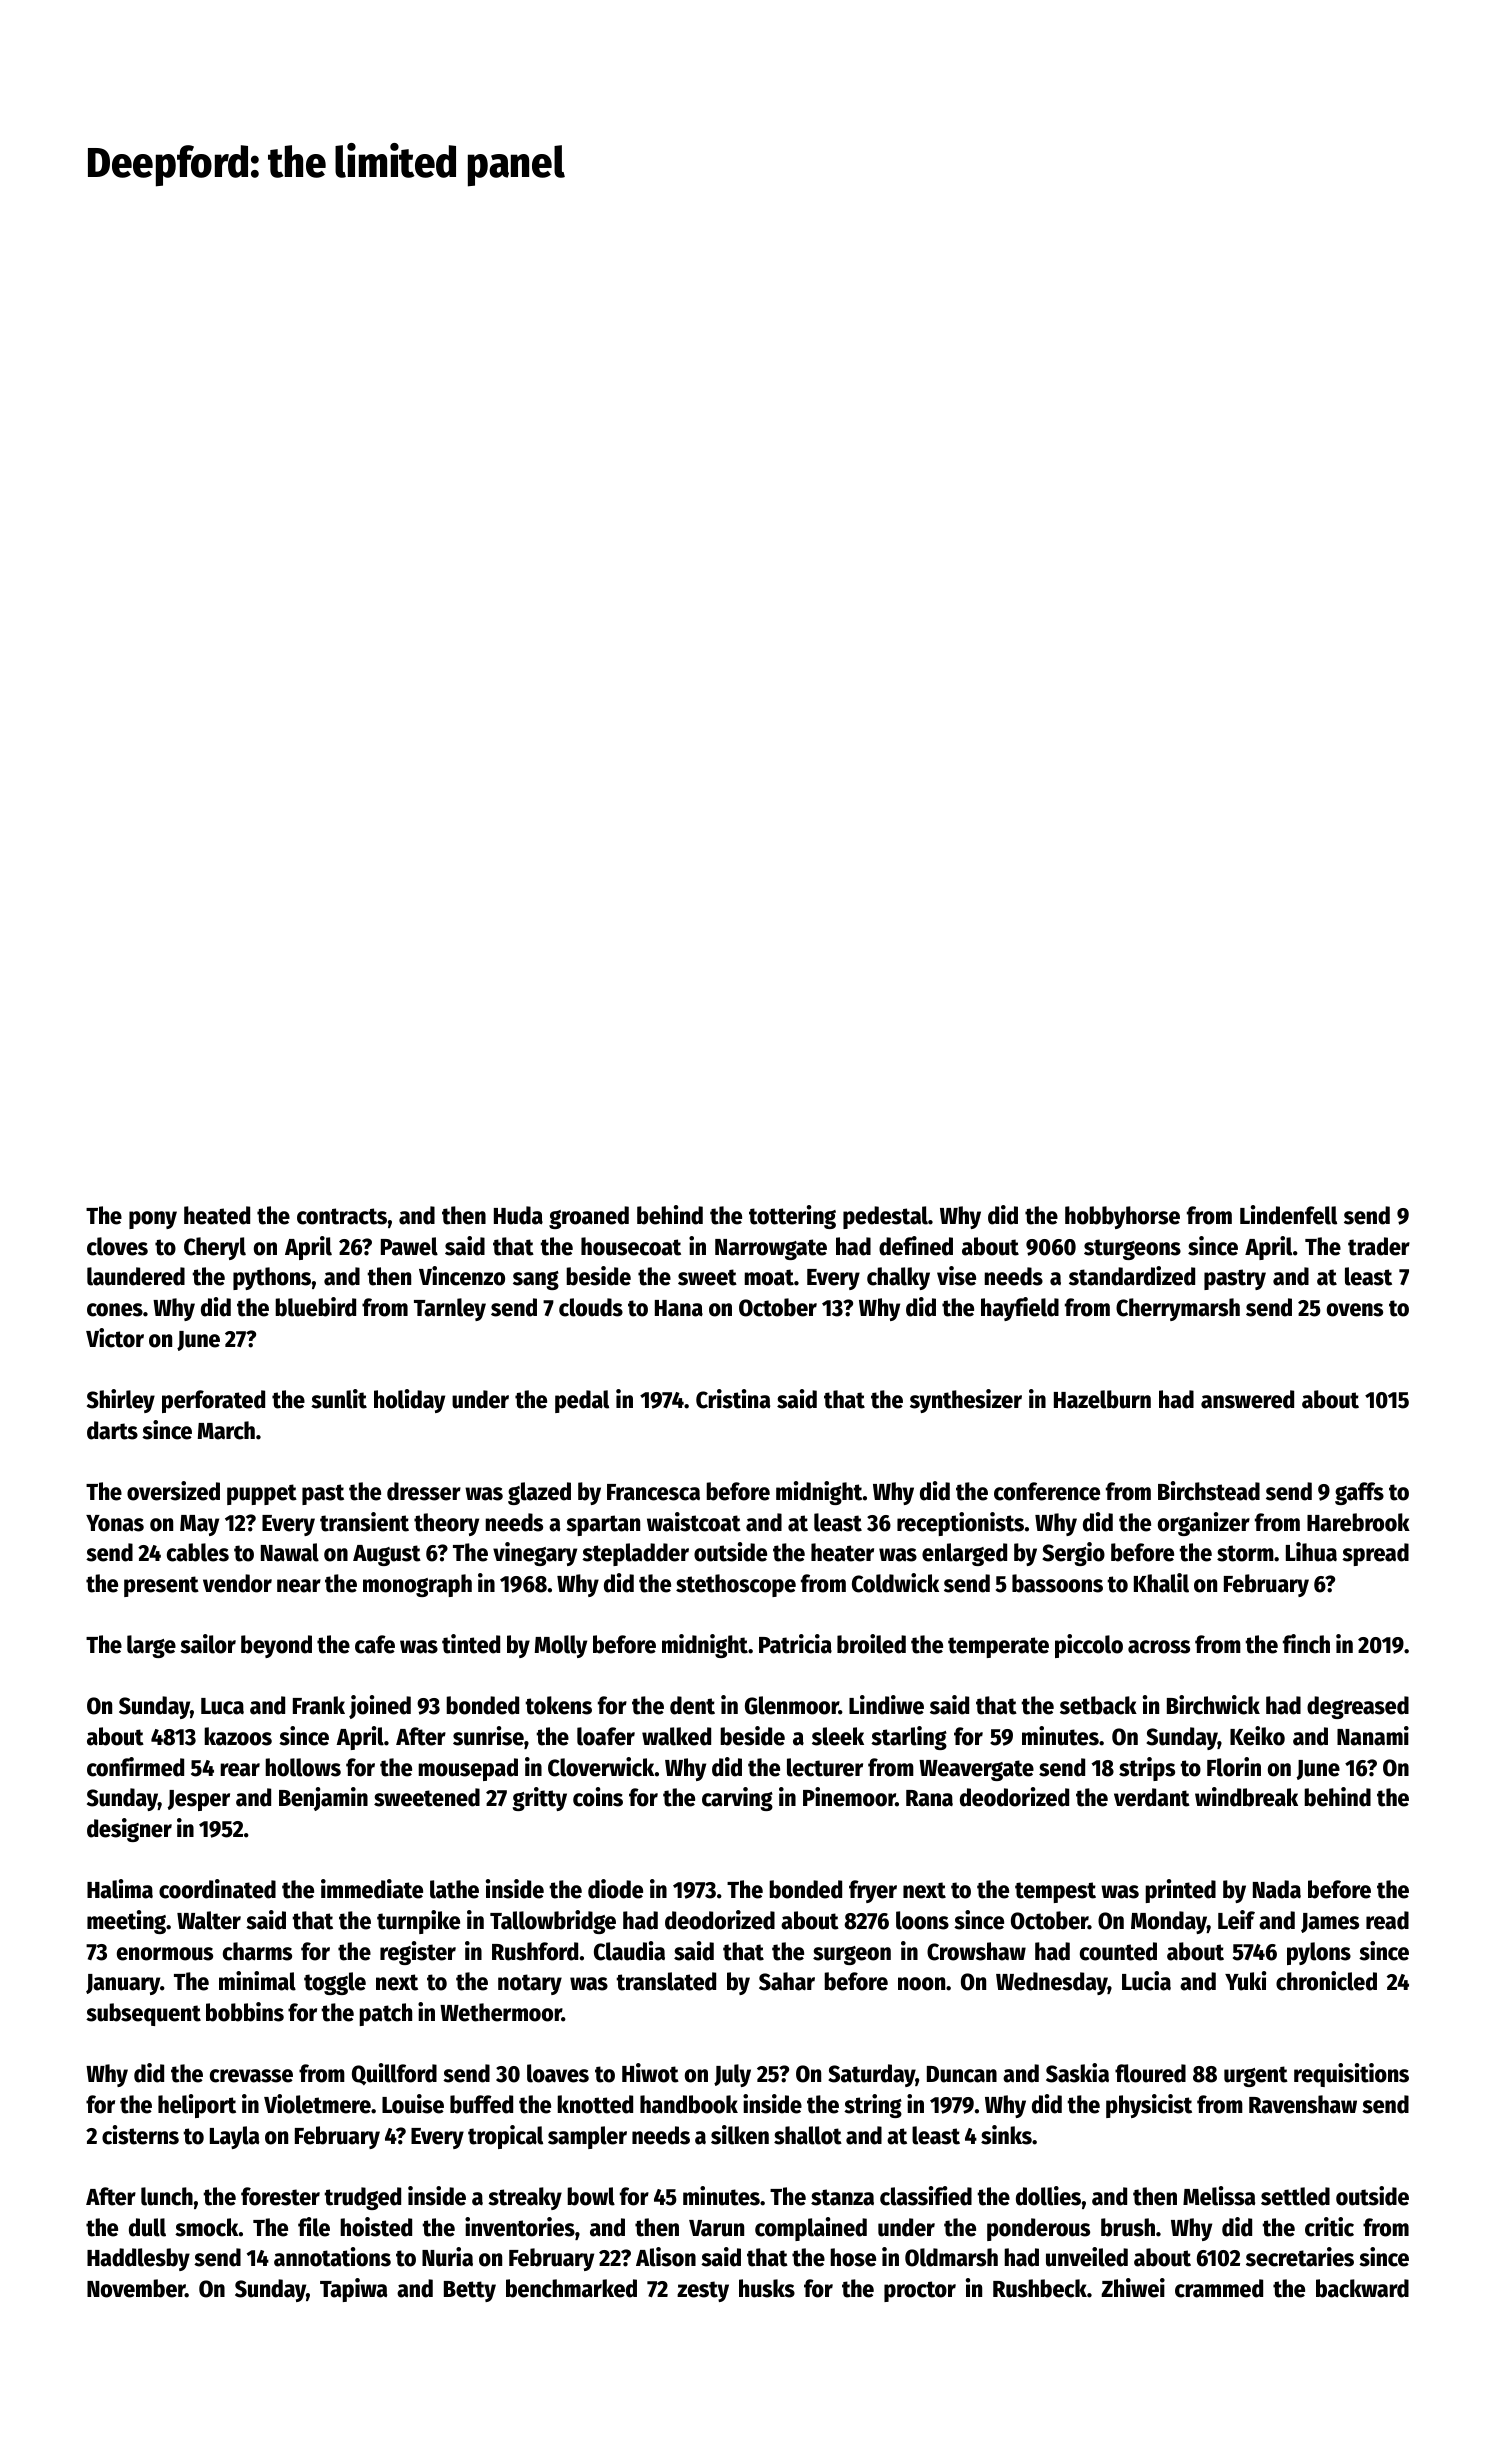 The height and width of the screenshot is (2464, 1496). What do you see at coordinates (505, 2137) in the screenshot?
I see `tropical` at bounding box center [505, 2137].
